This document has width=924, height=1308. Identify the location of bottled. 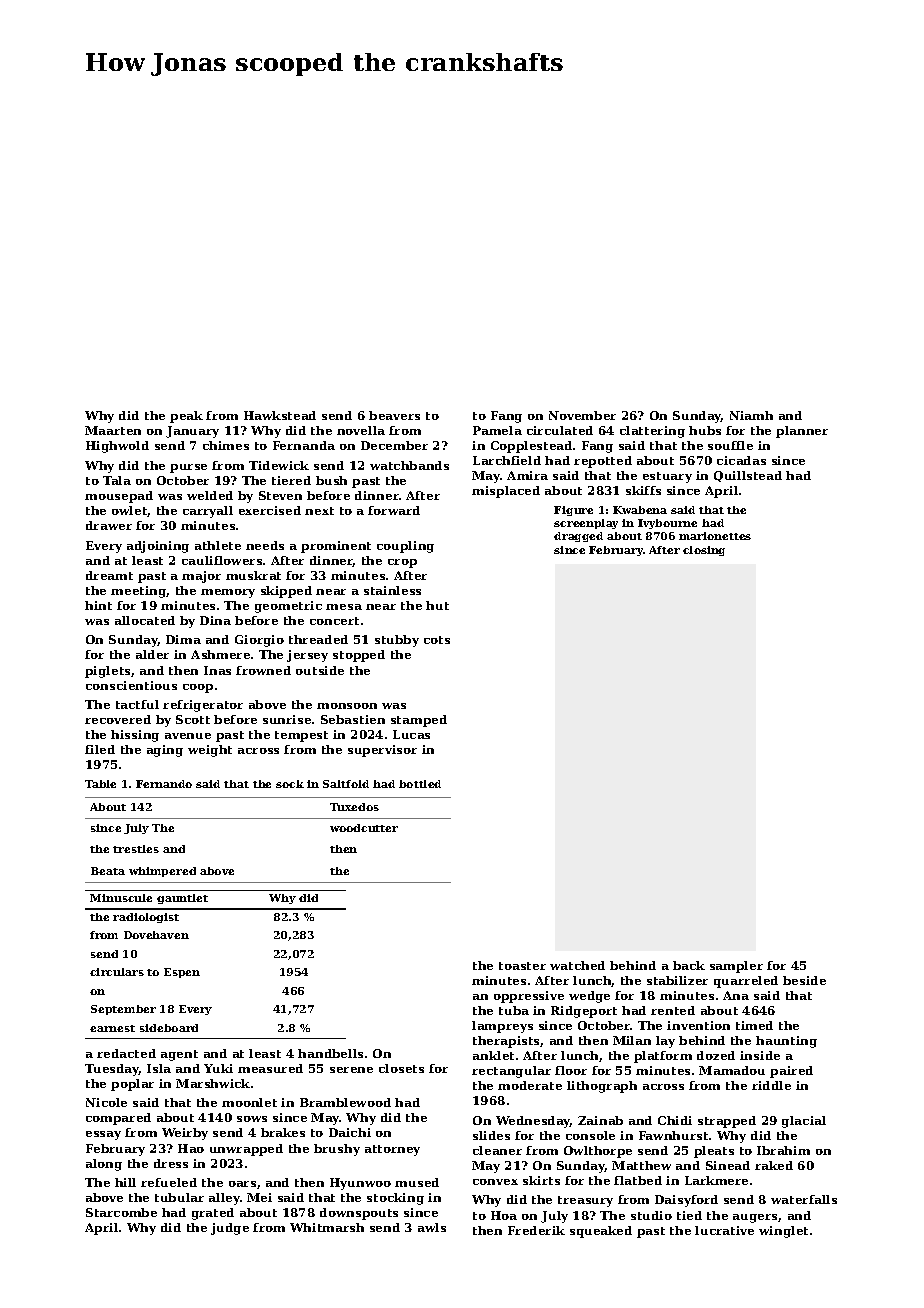
(420, 784).
